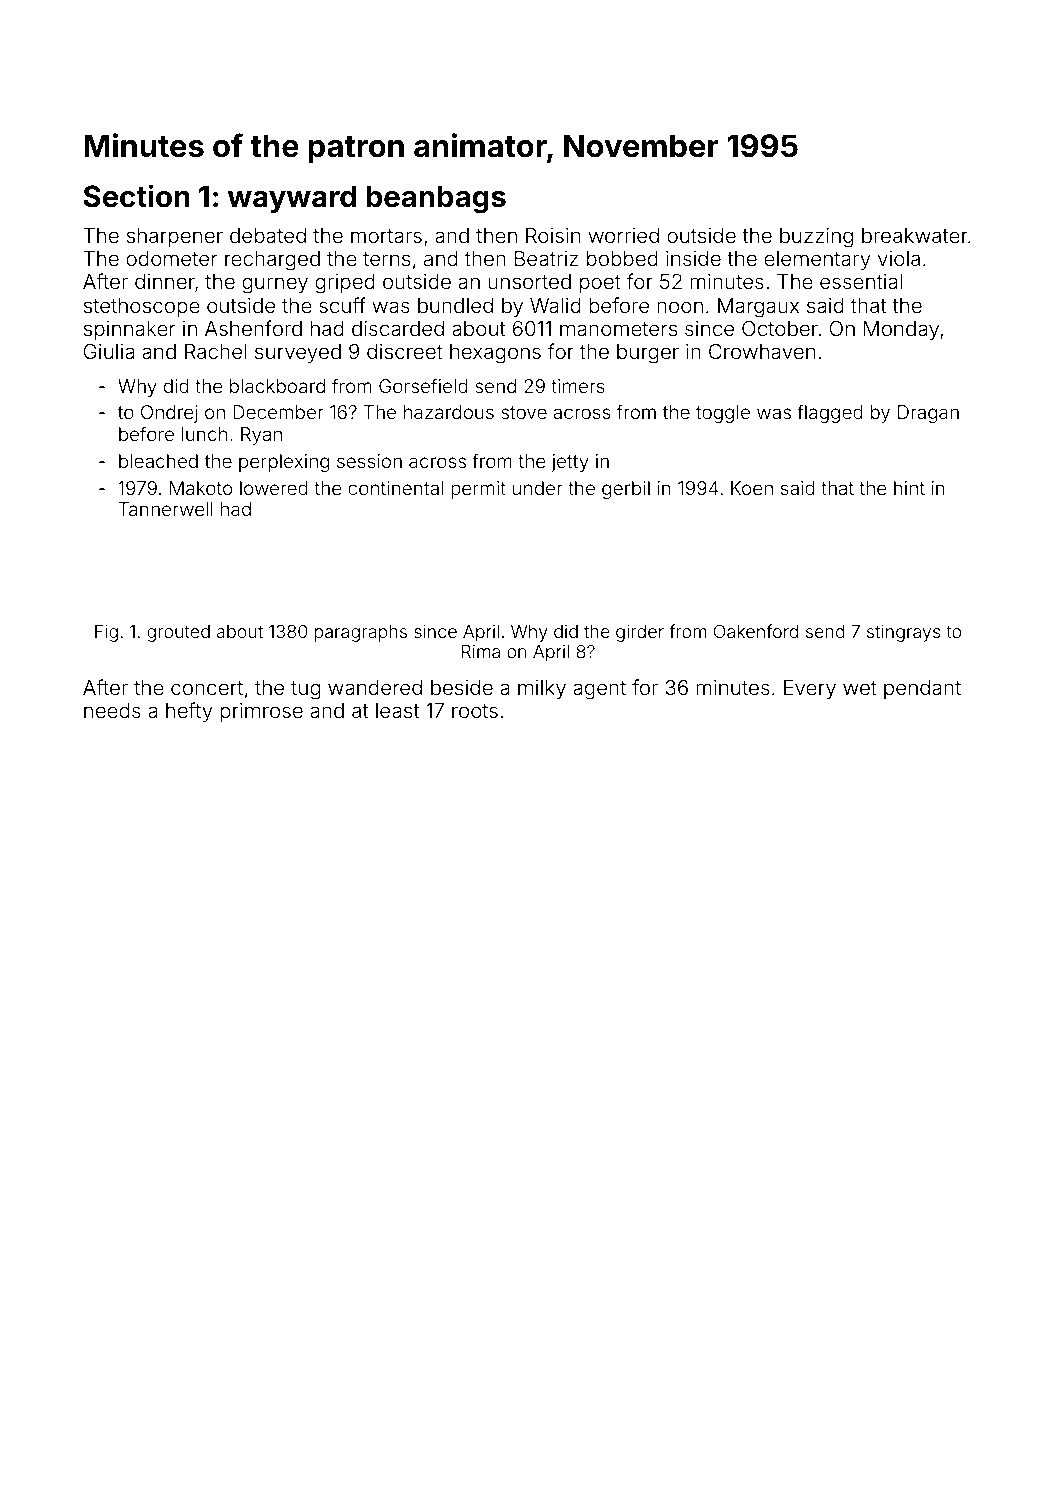 The height and width of the screenshot is (1500, 1056). I want to click on Every, so click(810, 690).
